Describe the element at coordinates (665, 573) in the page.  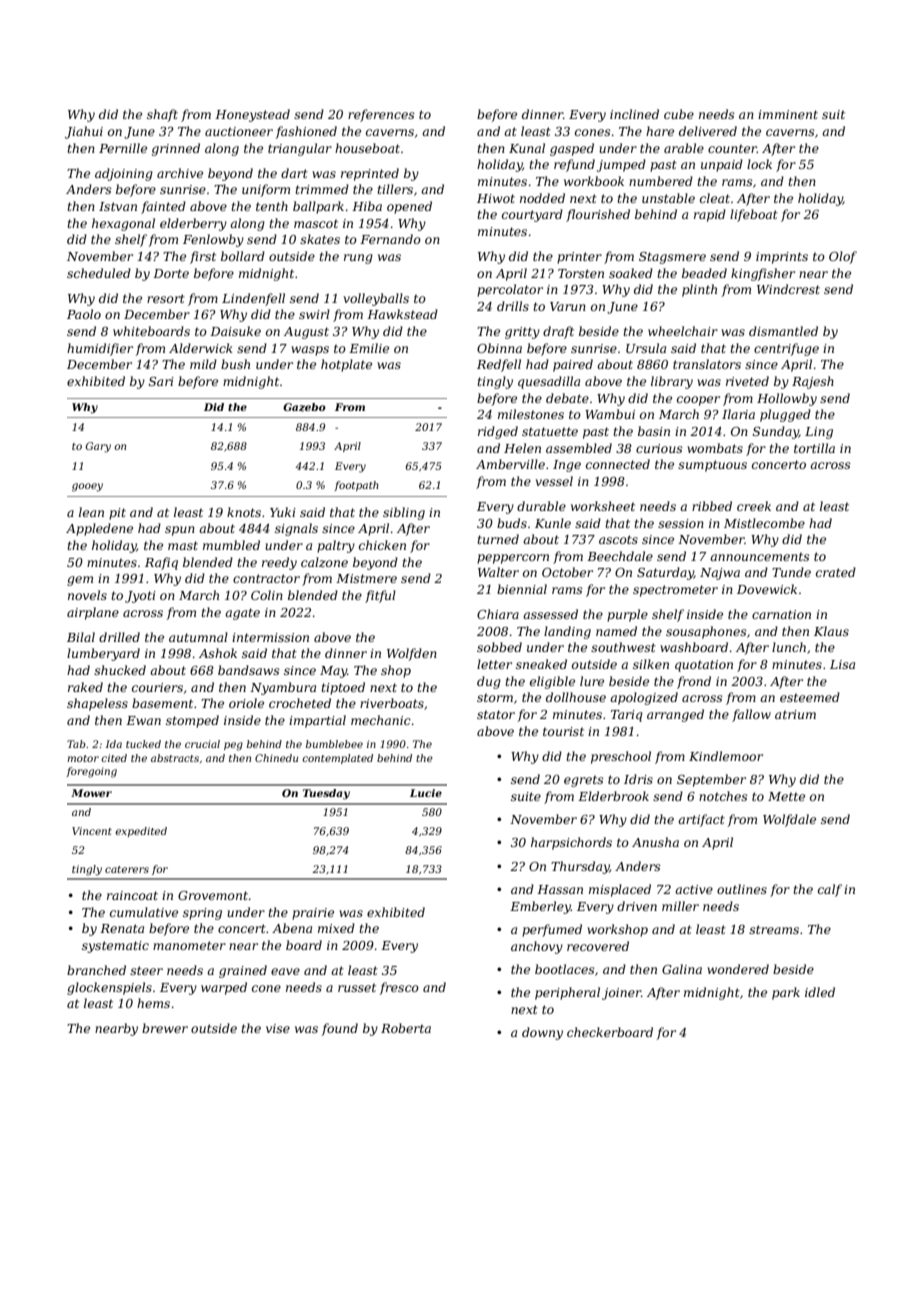
I see `Saturday` at that location.
